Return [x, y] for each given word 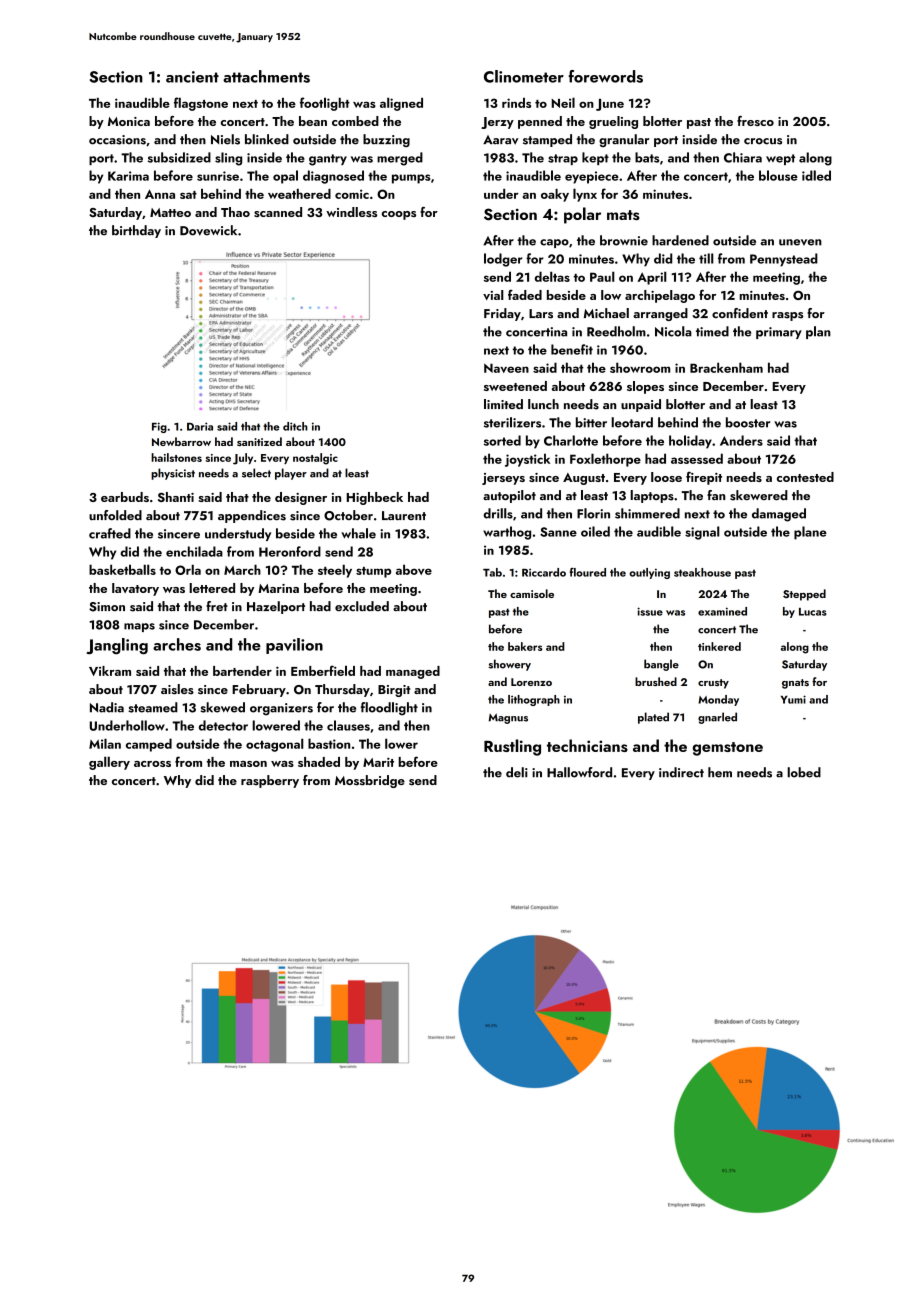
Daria [200, 426]
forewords [606, 76]
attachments [266, 76]
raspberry [270, 781]
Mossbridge [370, 781]
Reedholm [616, 331]
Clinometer [524, 76]
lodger [503, 260]
